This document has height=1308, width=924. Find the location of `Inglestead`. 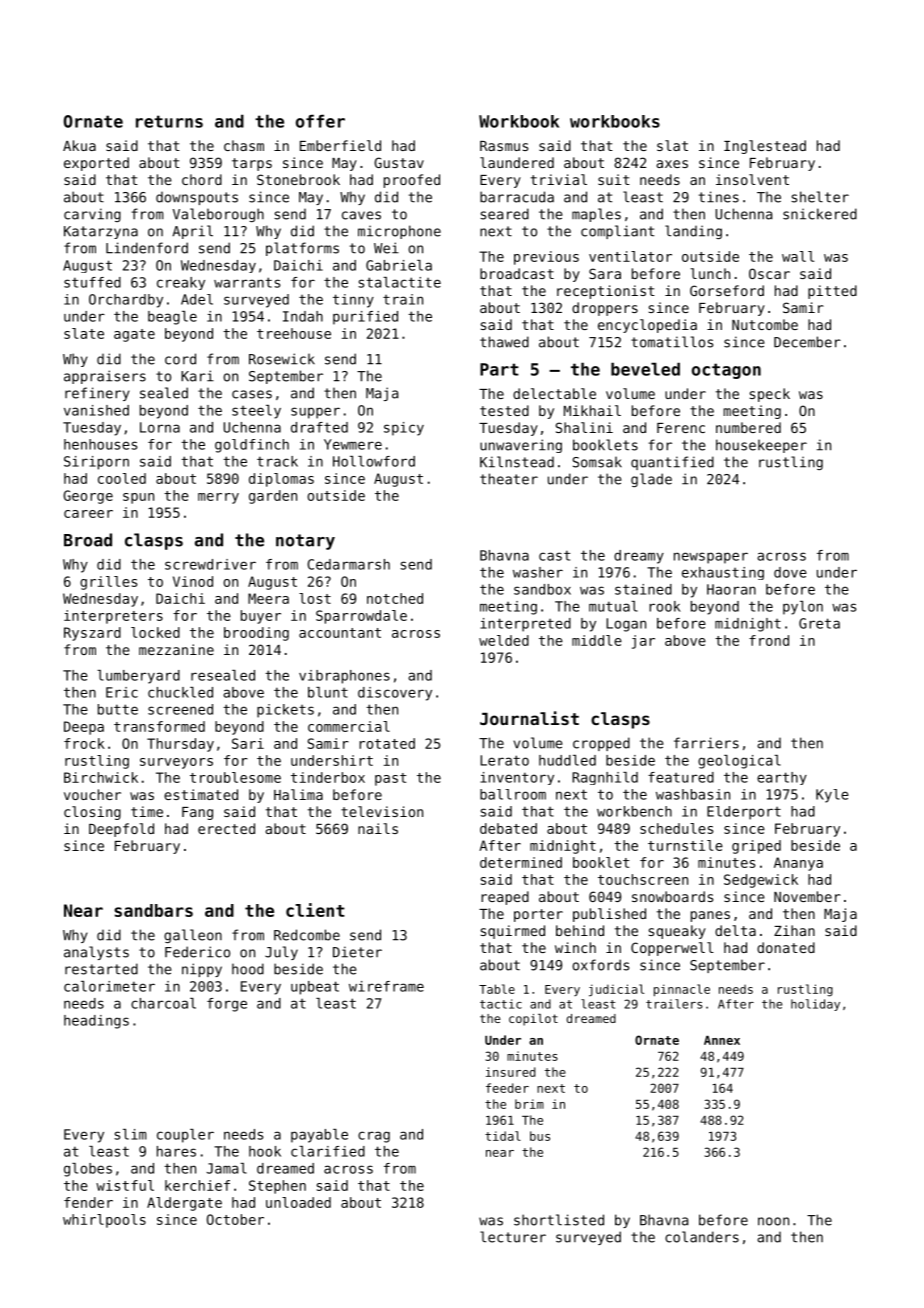

Inglestead is located at coordinates (765, 147).
